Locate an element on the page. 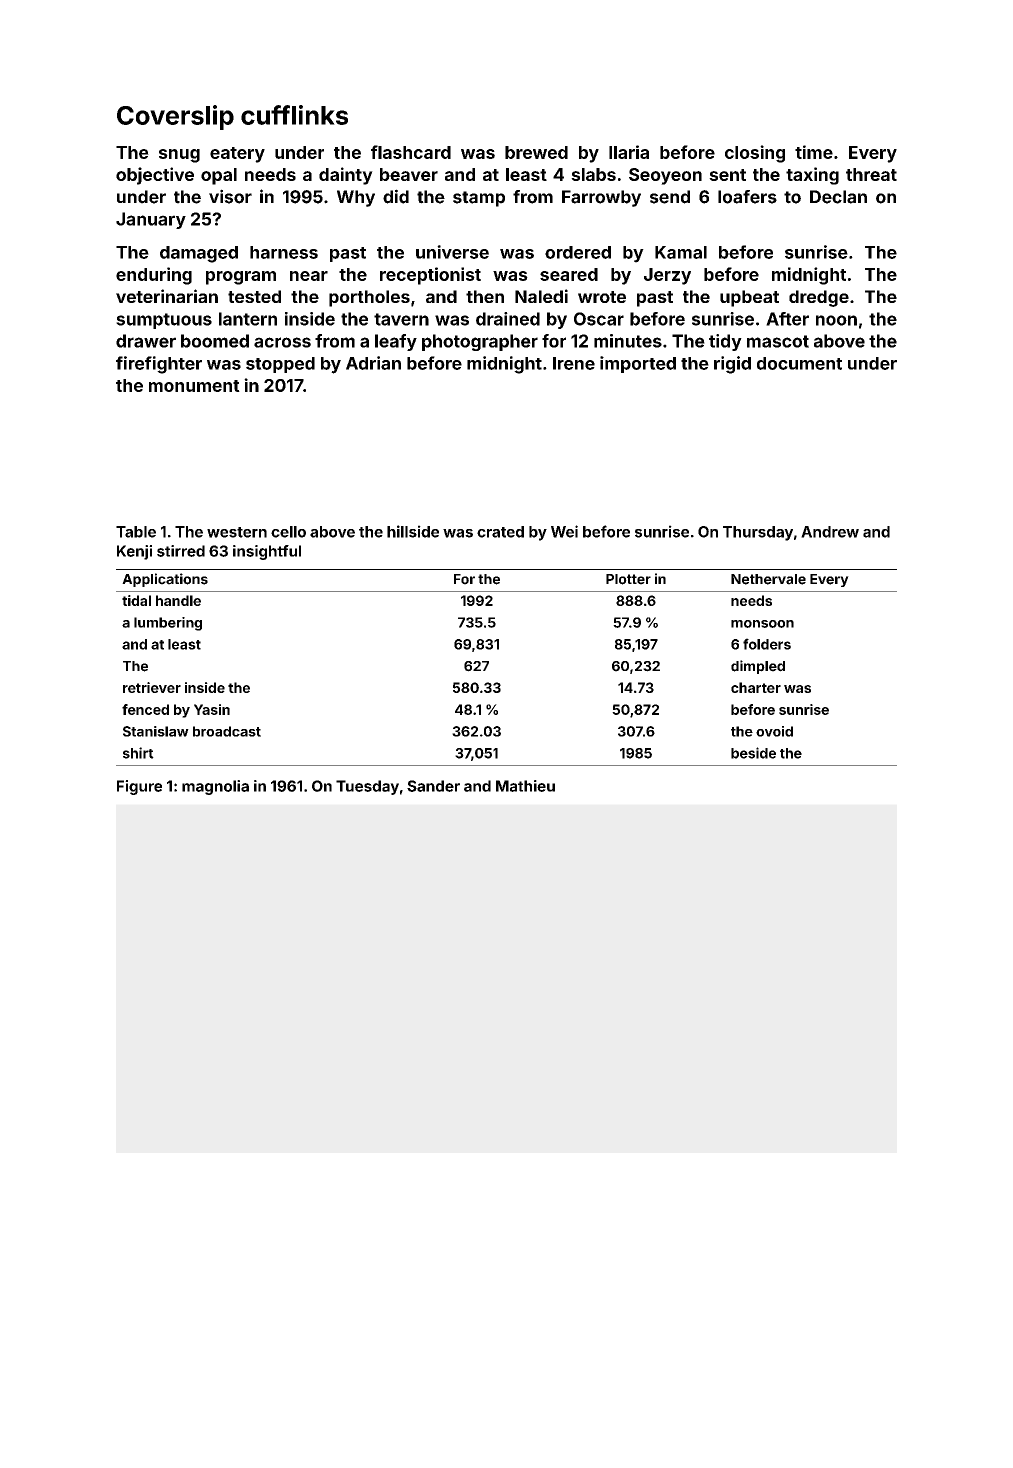  charter is located at coordinates (756, 687).
